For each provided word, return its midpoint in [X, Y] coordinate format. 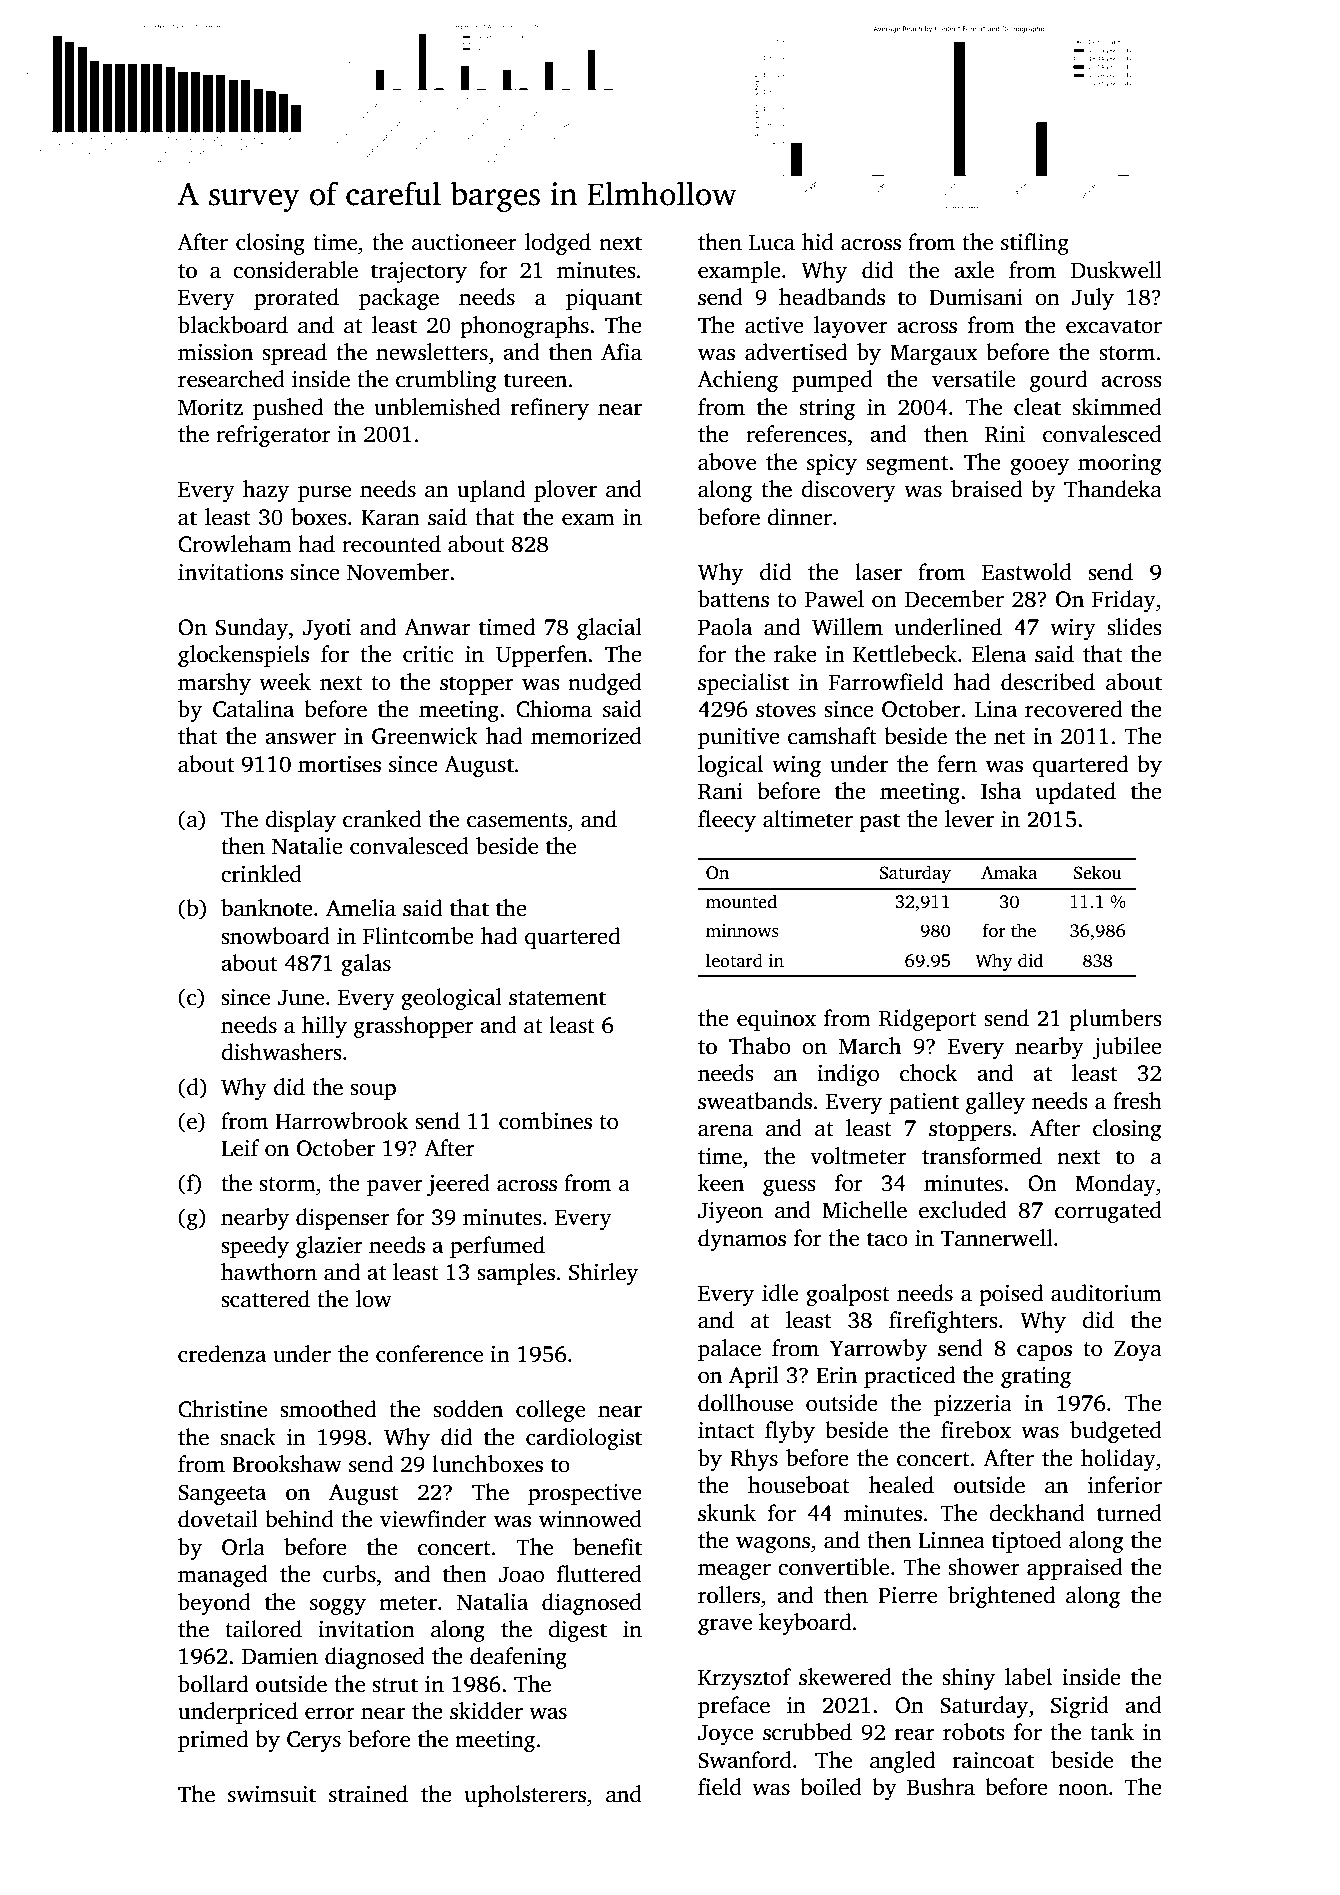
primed [213, 1741]
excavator [1114, 326]
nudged [605, 684]
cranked [382, 819]
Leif [240, 1148]
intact [726, 1430]
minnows [742, 931]
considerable [295, 270]
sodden [468, 1409]
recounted [391, 544]
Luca [772, 243]
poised [1011, 1295]
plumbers [1115, 1020]
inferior [1125, 1485]
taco [887, 1239]
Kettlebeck [905, 654]
